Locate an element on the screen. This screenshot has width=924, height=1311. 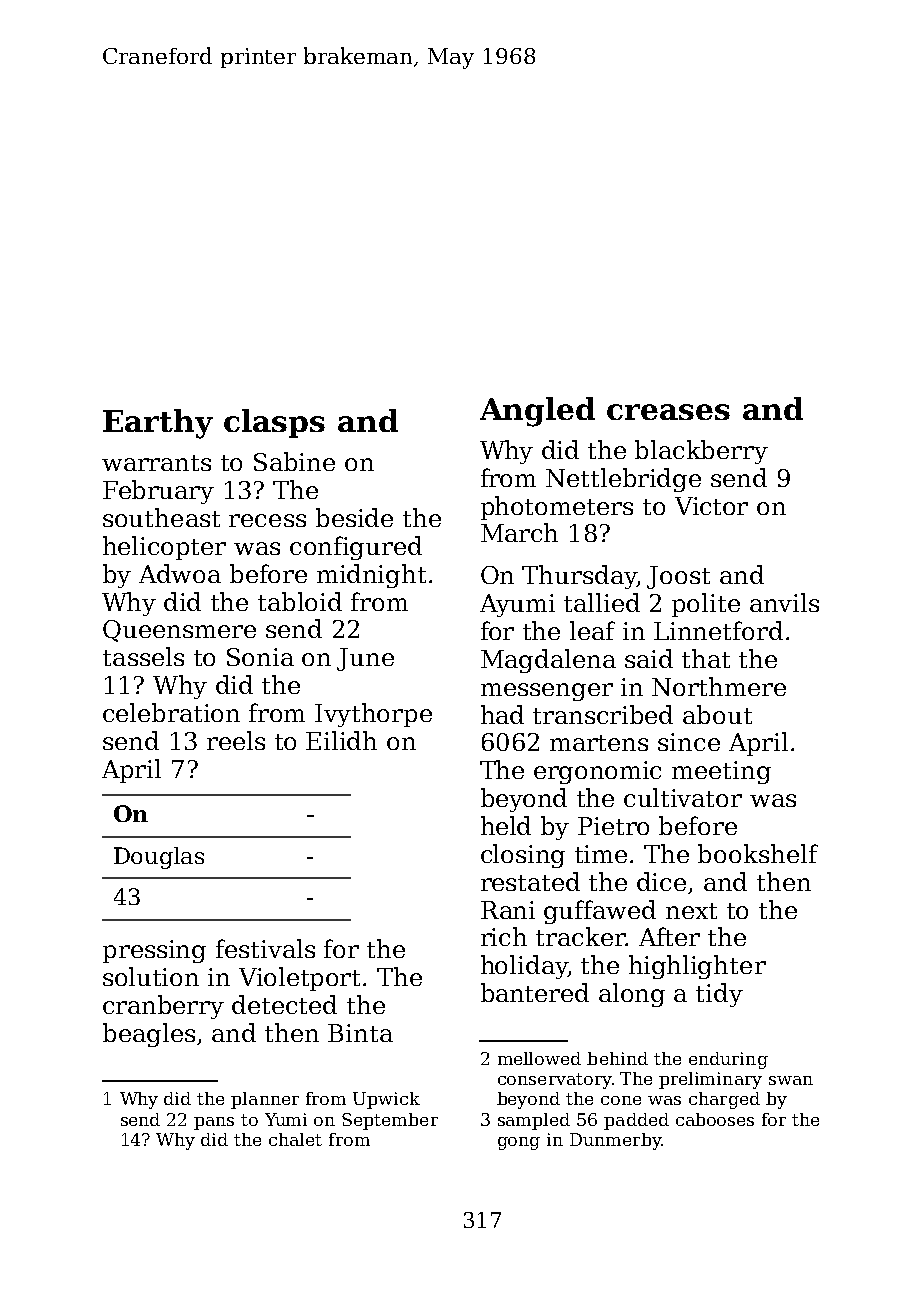
Angled is located at coordinates (537, 412).
